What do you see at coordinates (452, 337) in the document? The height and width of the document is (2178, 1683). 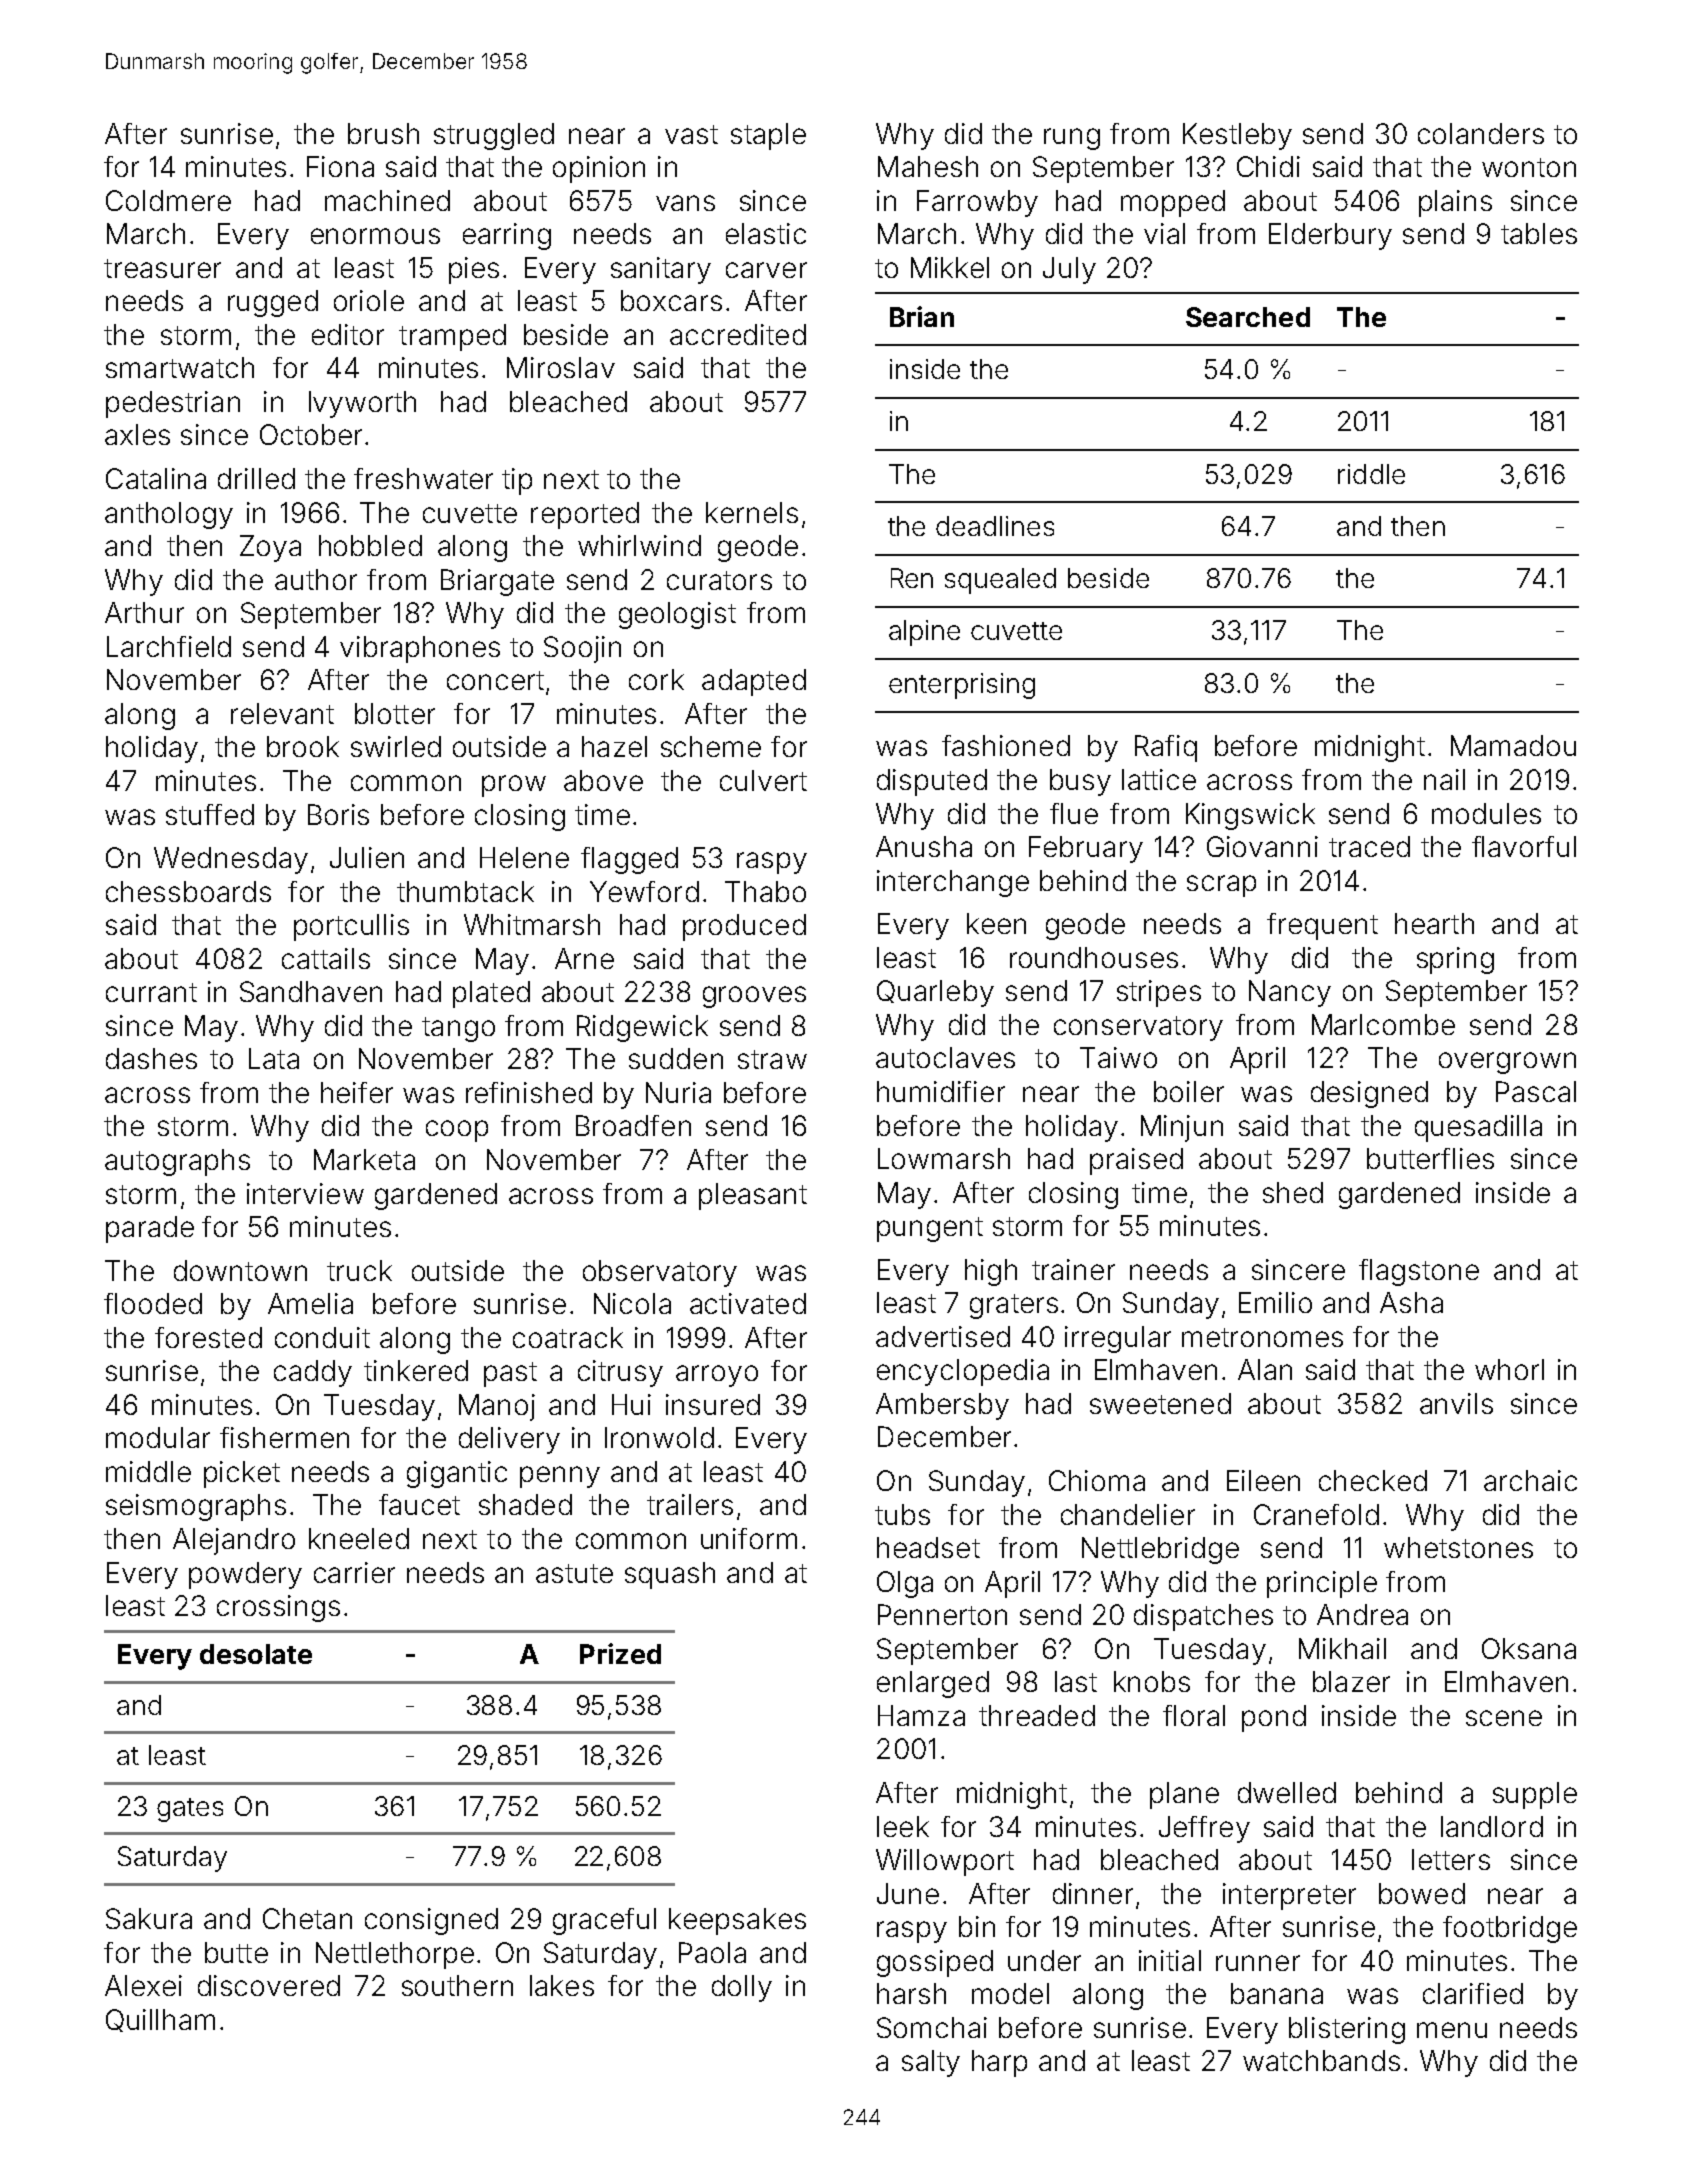 I see `tramped` at bounding box center [452, 337].
